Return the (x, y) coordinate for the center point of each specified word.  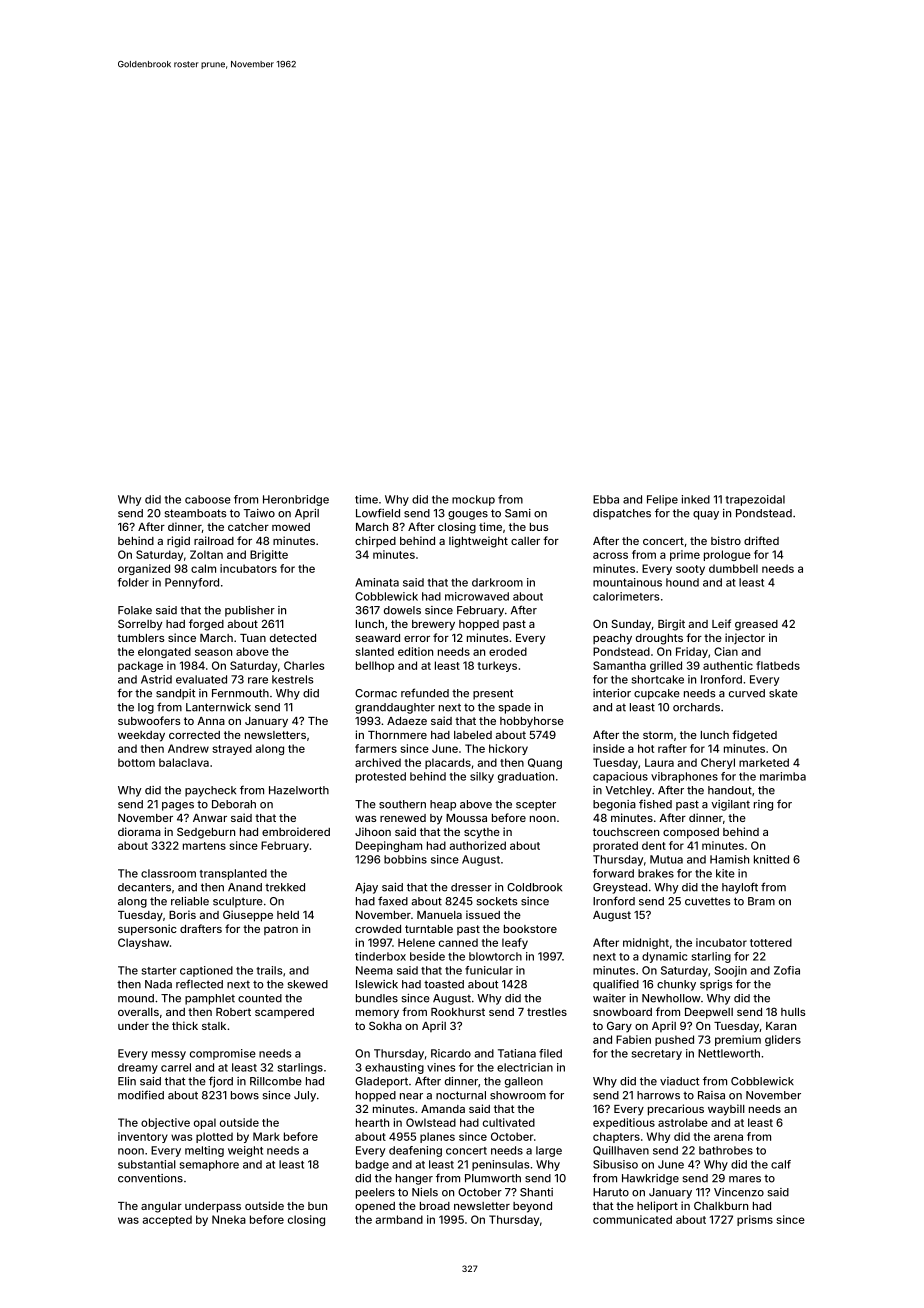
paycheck (210, 791)
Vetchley (628, 791)
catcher (248, 527)
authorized (478, 845)
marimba (783, 776)
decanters (144, 887)
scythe (482, 833)
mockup (473, 500)
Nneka (229, 1219)
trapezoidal (755, 500)
